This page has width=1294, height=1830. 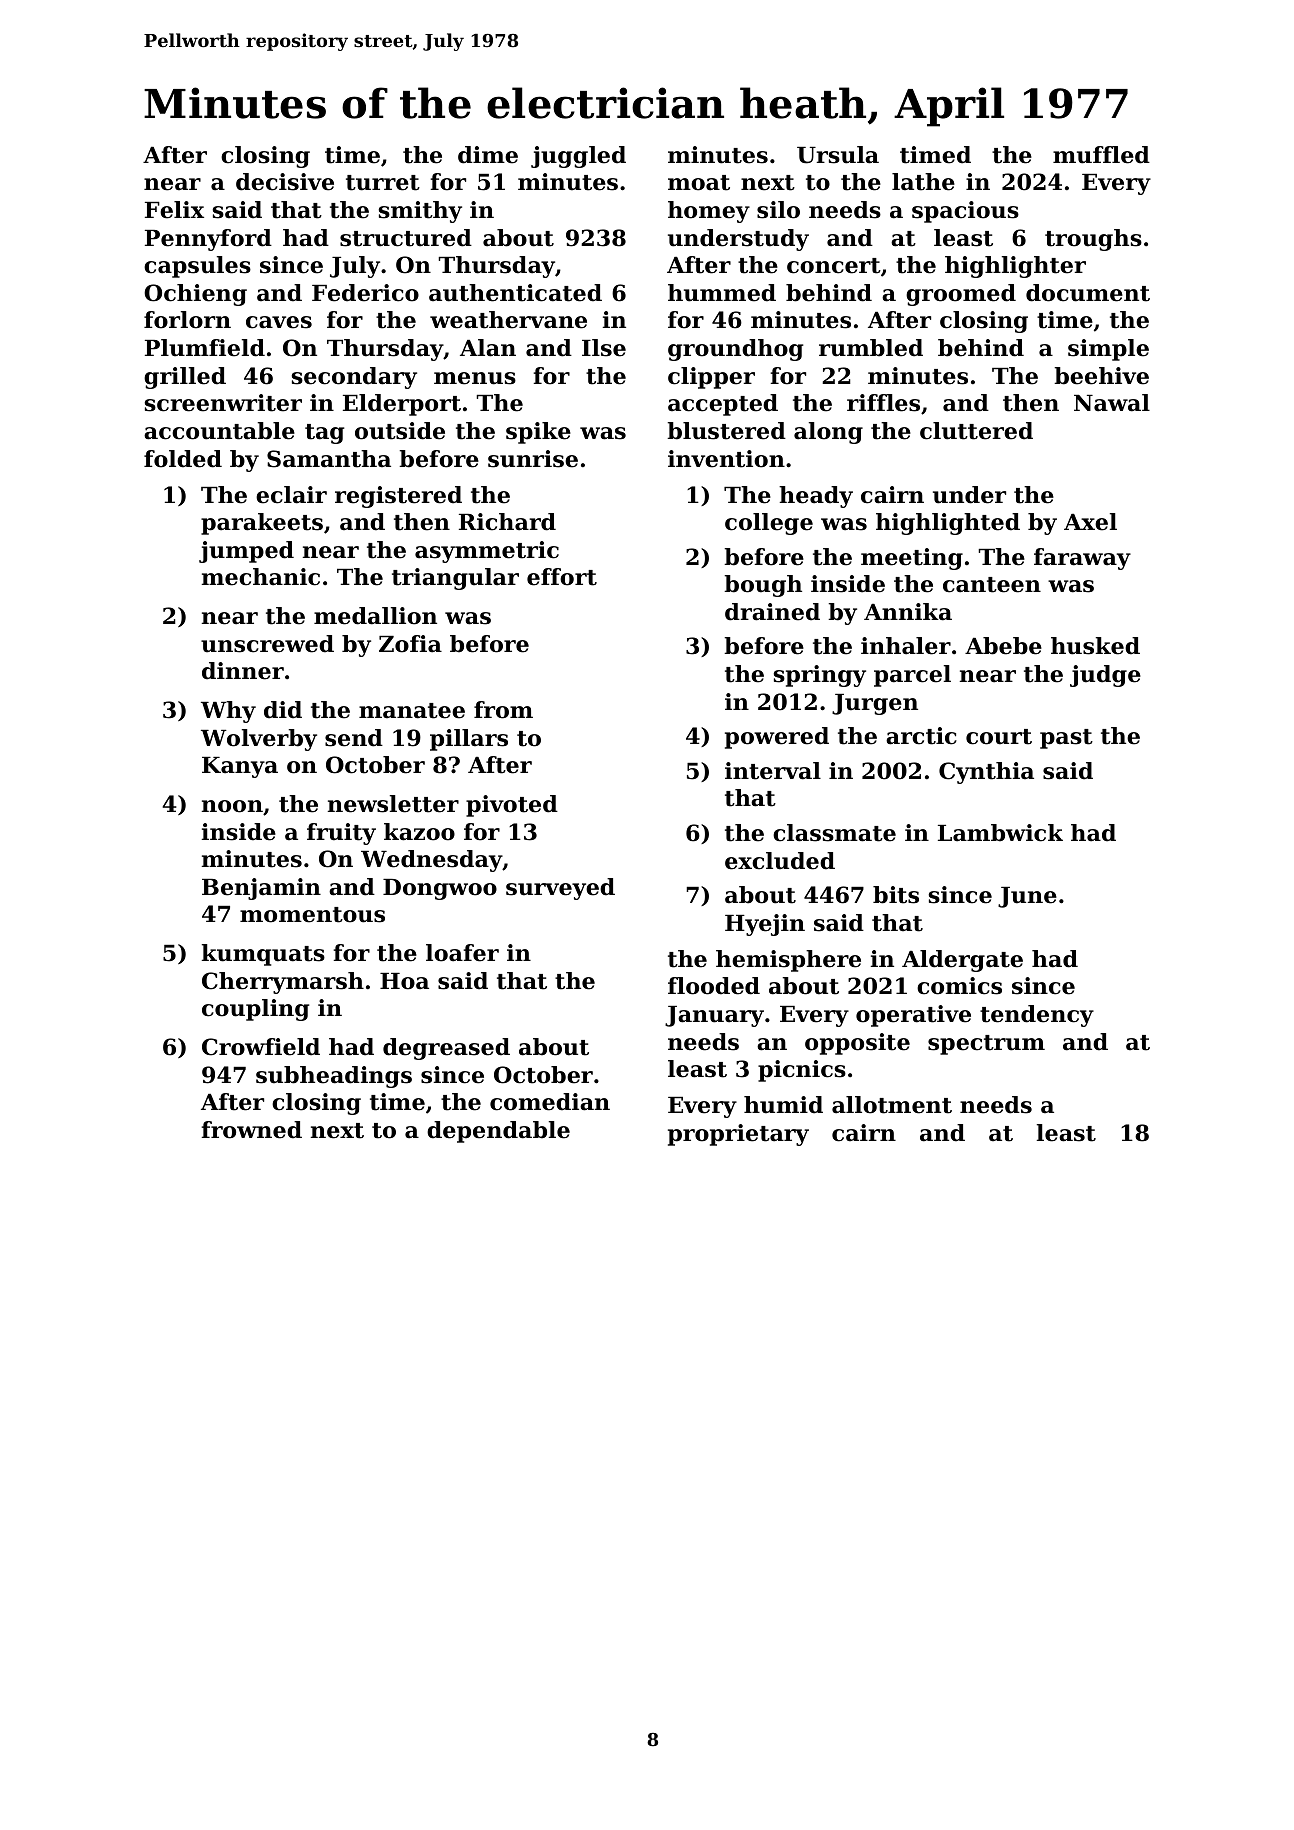 I want to click on spectrum, so click(x=986, y=1045).
